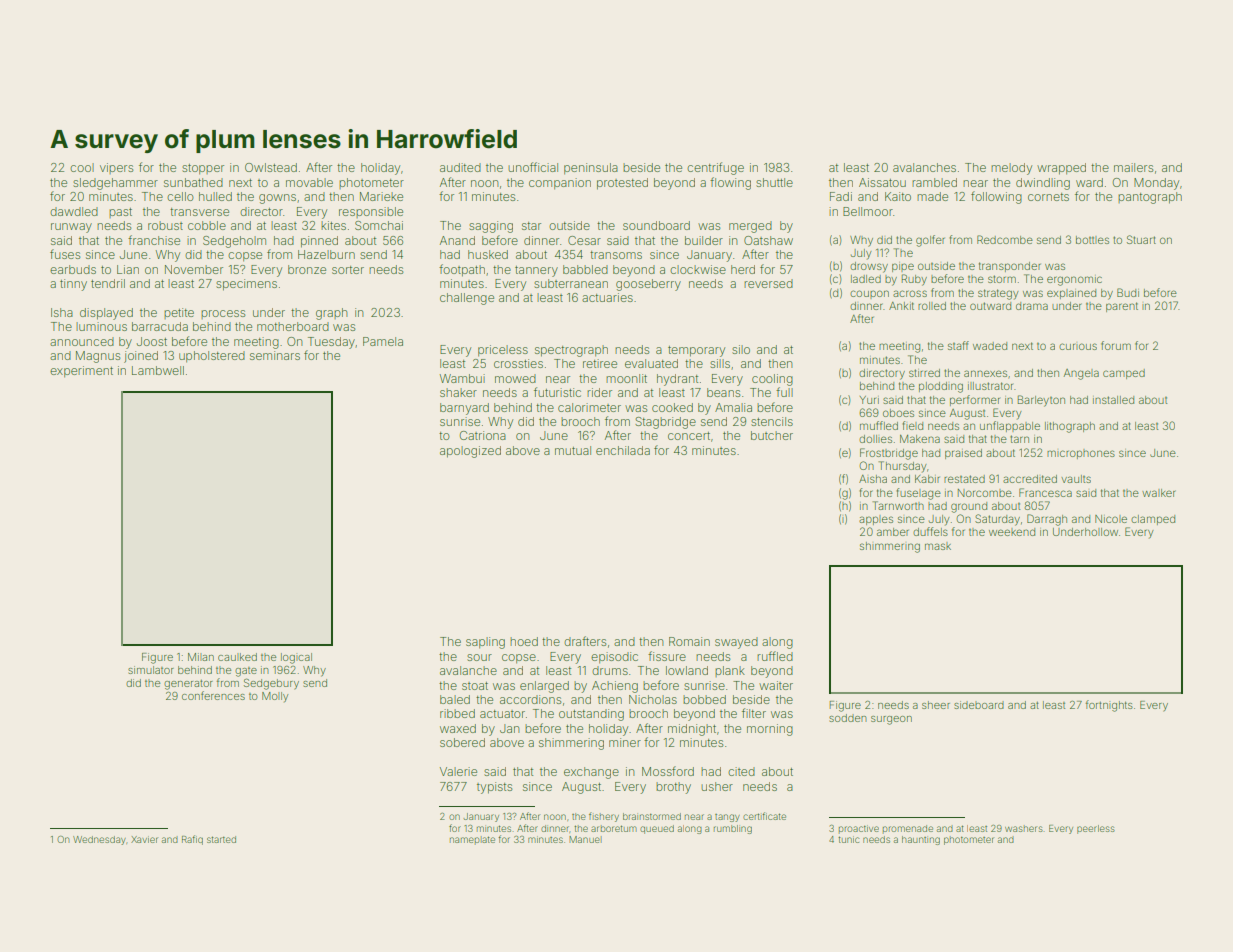  What do you see at coordinates (106, 314) in the page?
I see `displayed` at bounding box center [106, 314].
